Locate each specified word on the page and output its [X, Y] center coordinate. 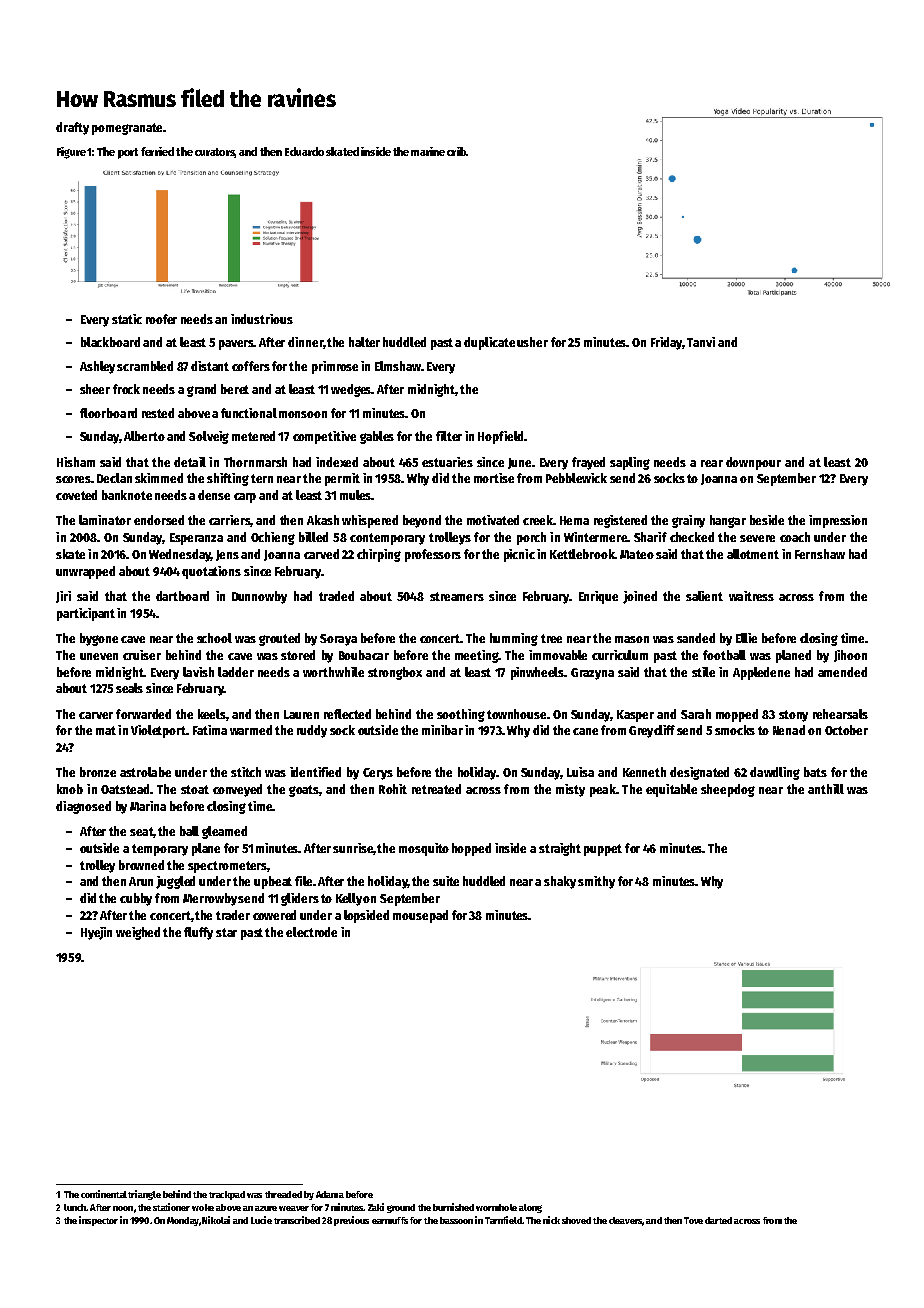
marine [428, 151]
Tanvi [701, 342]
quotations [211, 572]
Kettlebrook [582, 554]
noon [123, 1208]
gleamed [224, 832]
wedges [351, 390]
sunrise [353, 848]
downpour [753, 463]
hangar [728, 521]
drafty [72, 128]
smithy [596, 882]
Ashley [97, 367]
